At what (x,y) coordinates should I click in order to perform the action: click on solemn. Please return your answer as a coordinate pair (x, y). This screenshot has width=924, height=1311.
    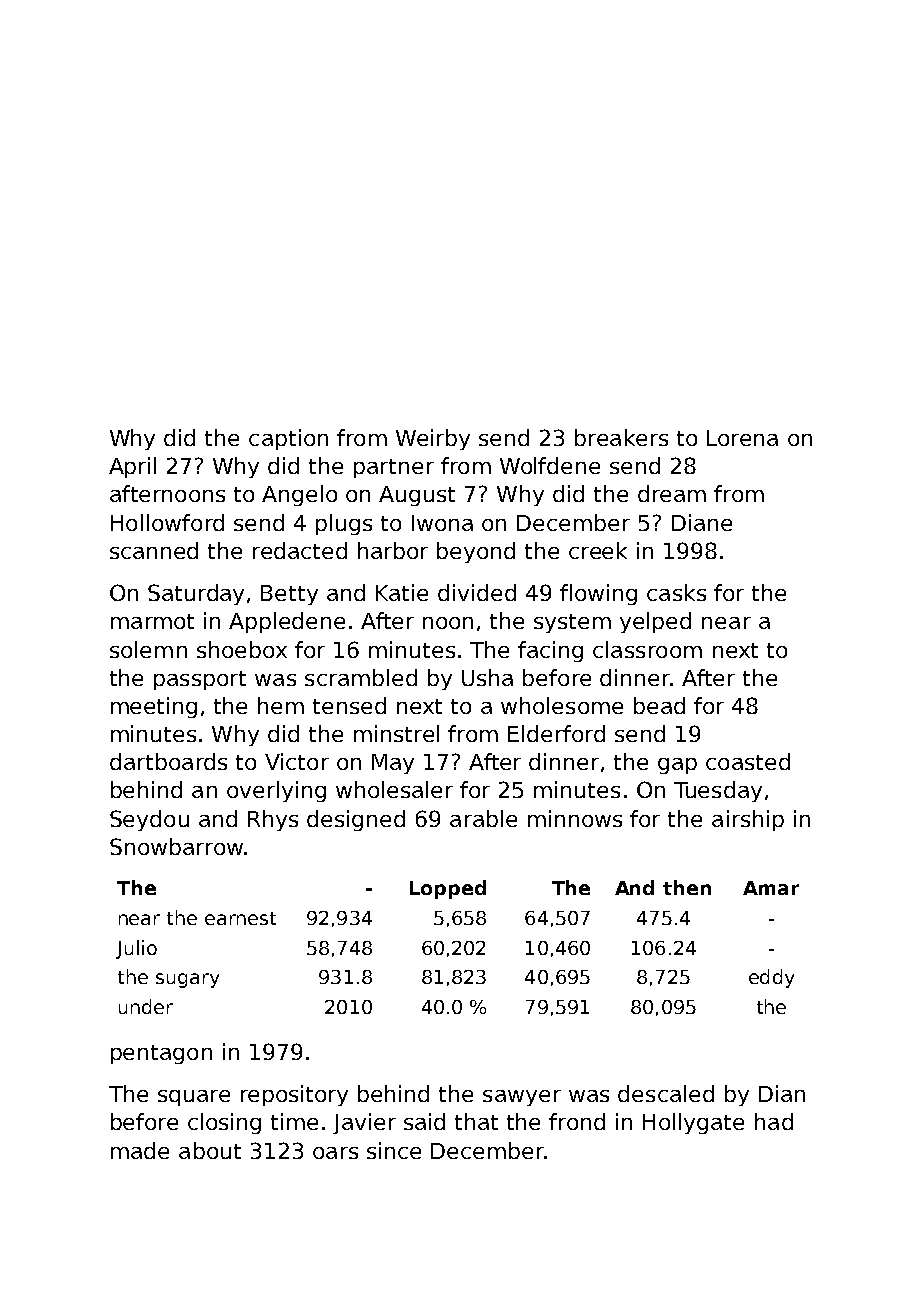
    Looking at the image, I should click on (148, 649).
